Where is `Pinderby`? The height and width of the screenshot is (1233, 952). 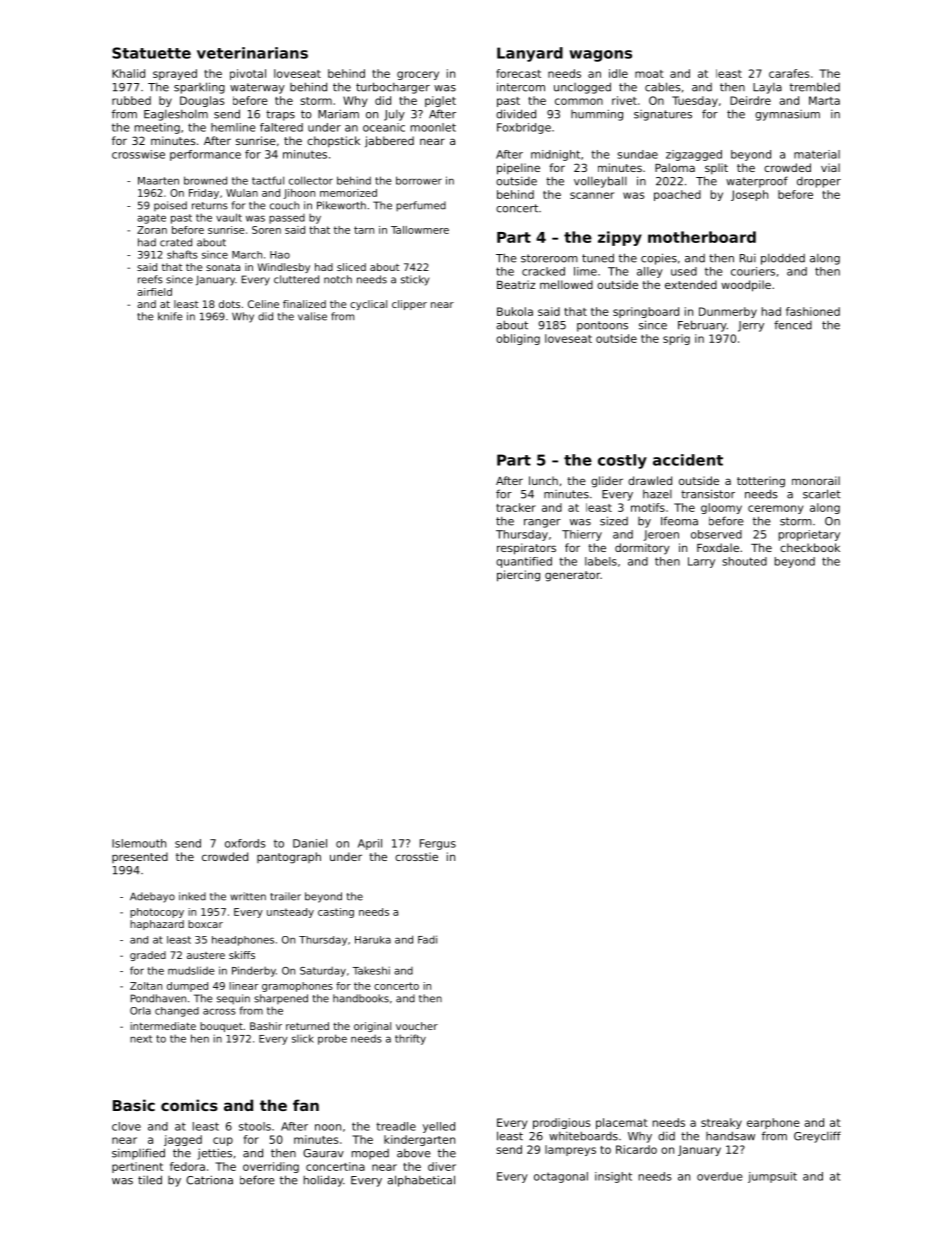
Pinderby is located at coordinates (254, 971).
